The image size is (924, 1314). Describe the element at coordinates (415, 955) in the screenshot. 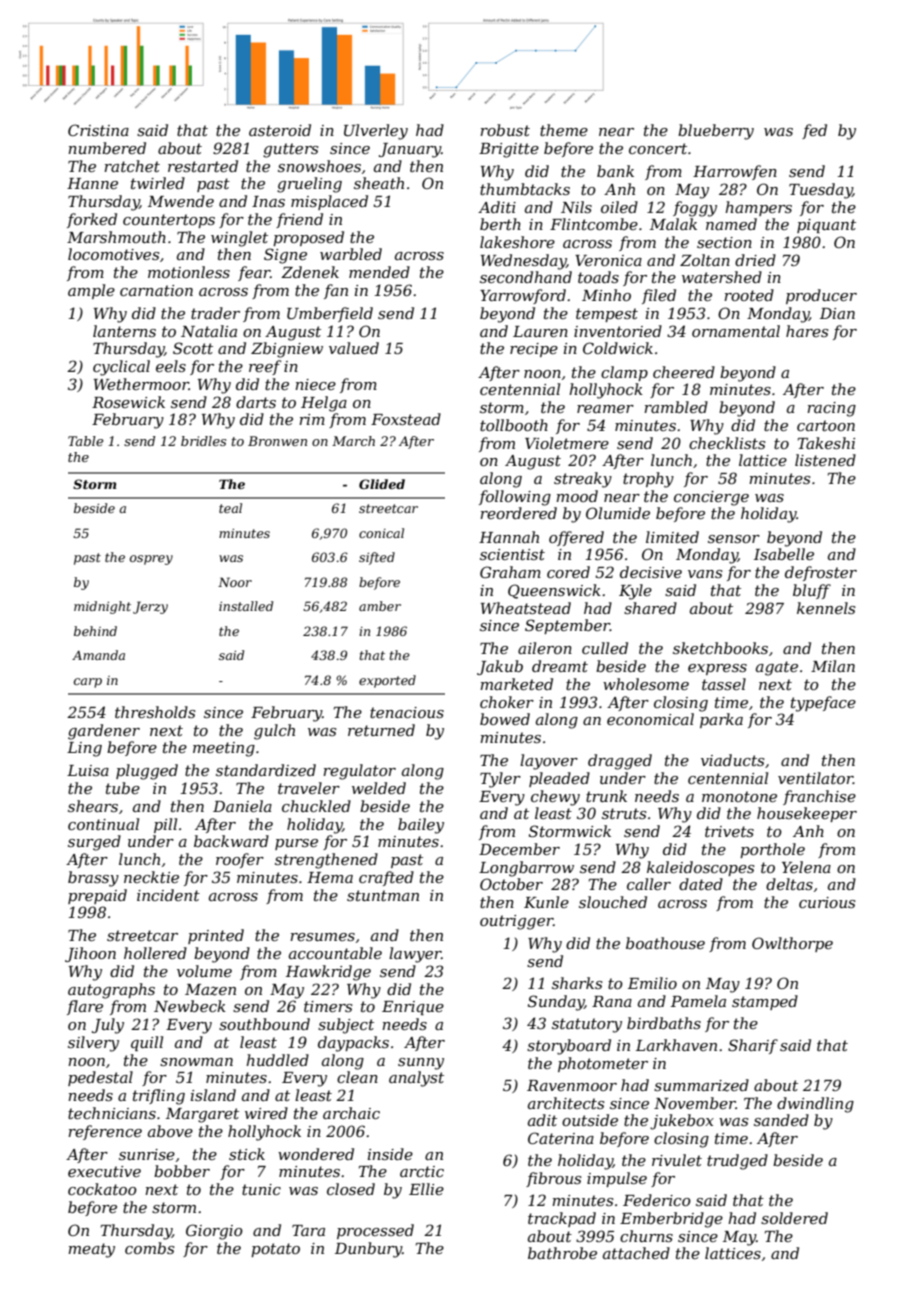

I see `lawyer` at that location.
